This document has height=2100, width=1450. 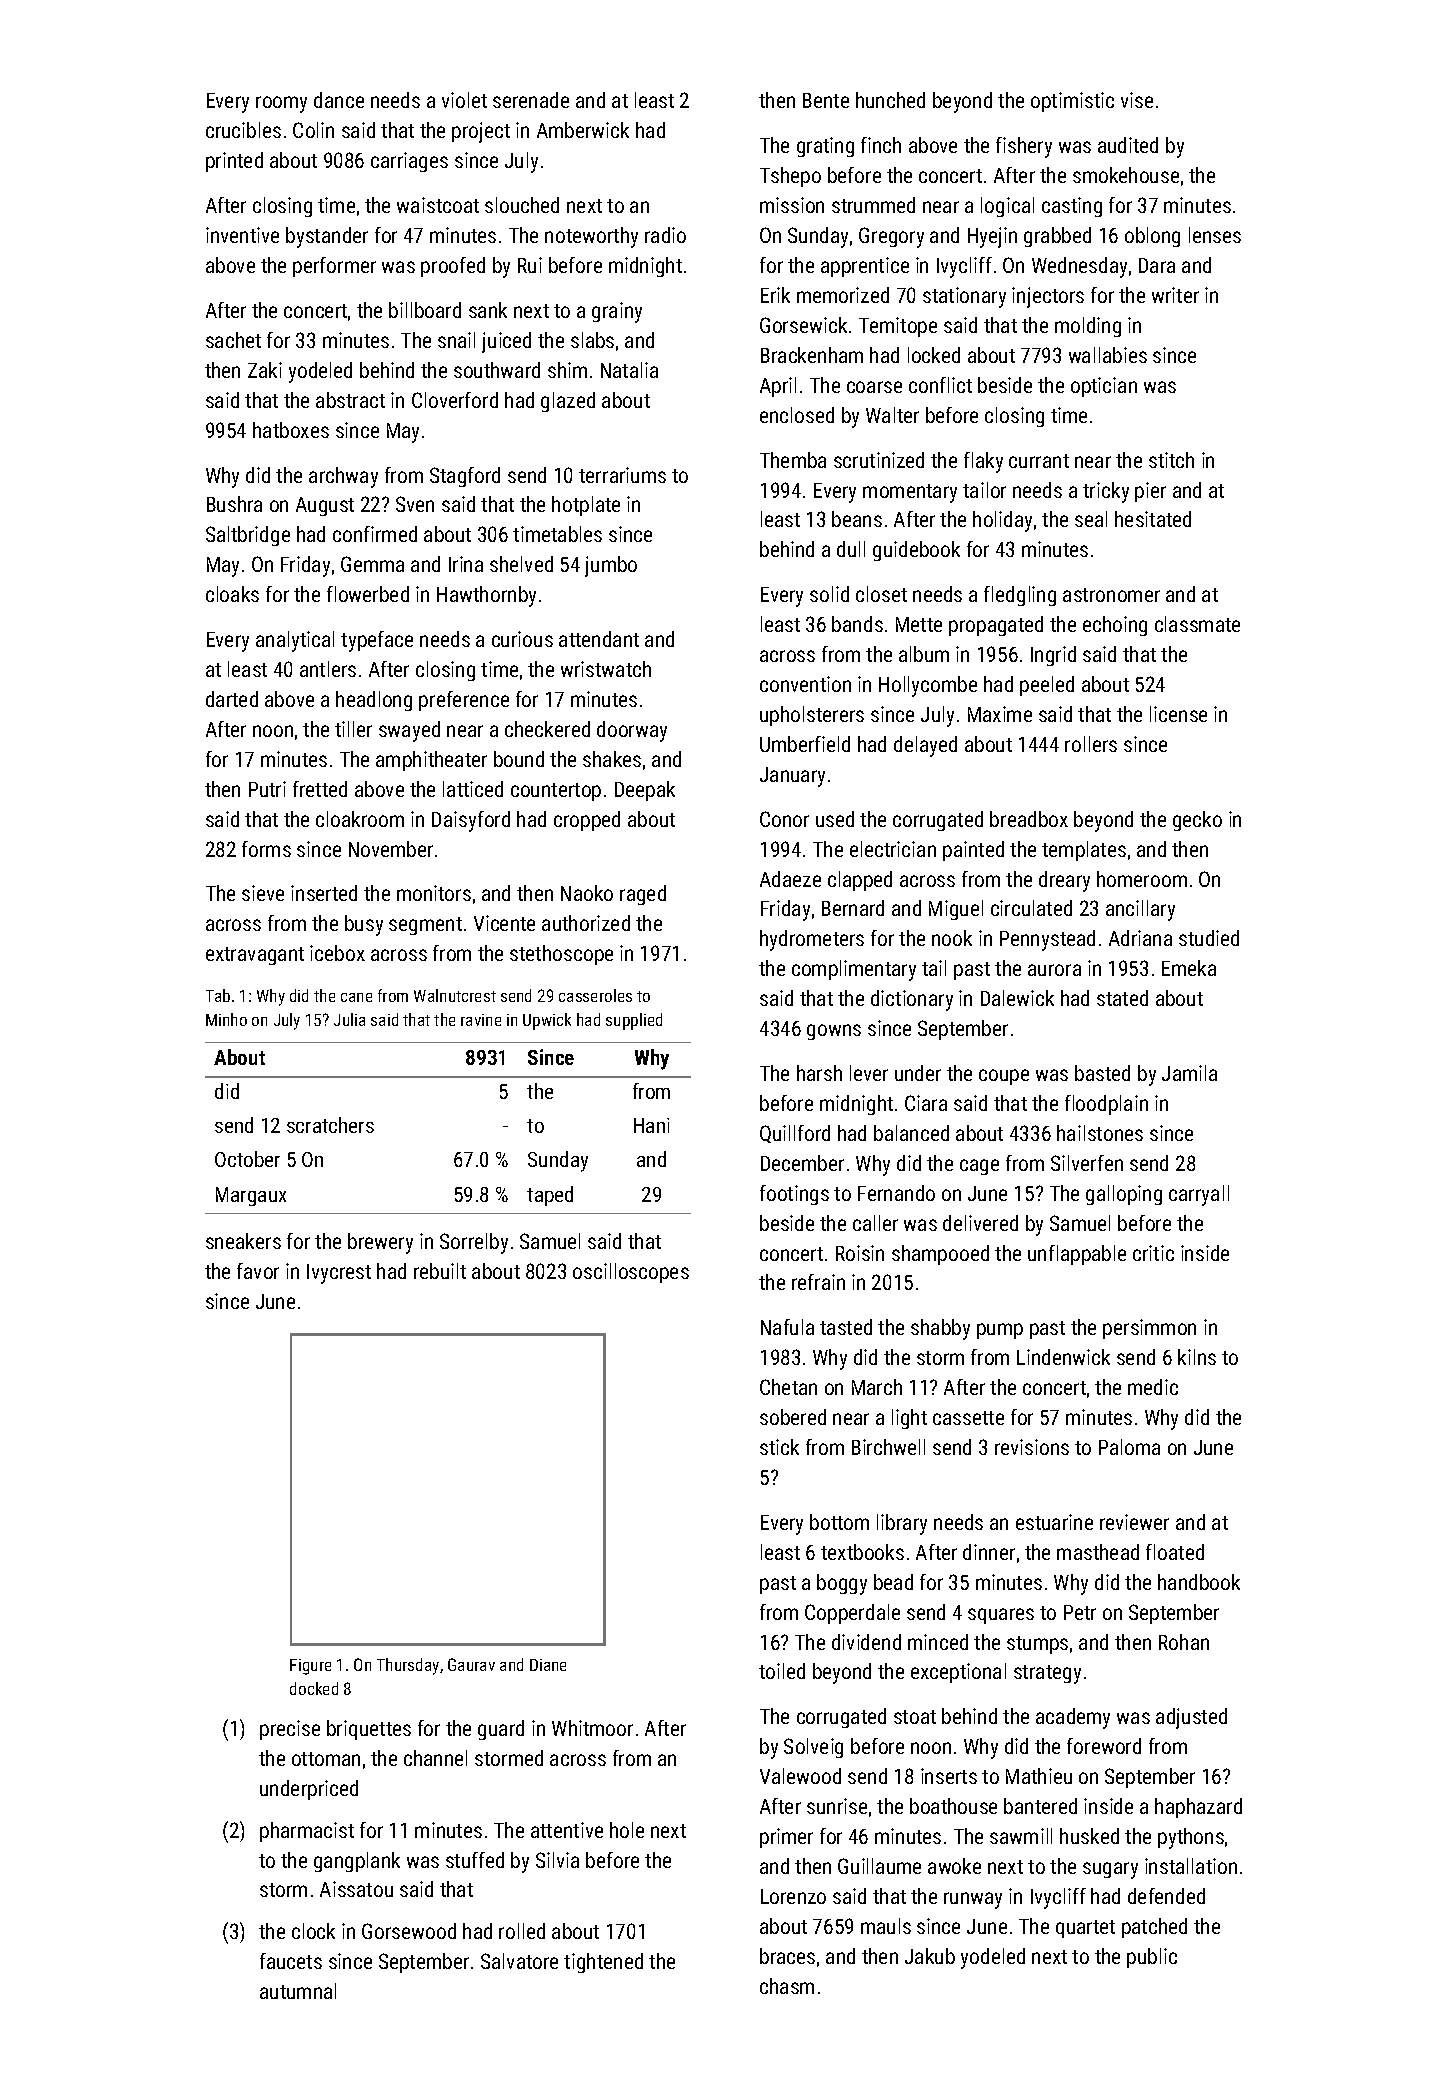 I want to click on violet, so click(x=464, y=100).
